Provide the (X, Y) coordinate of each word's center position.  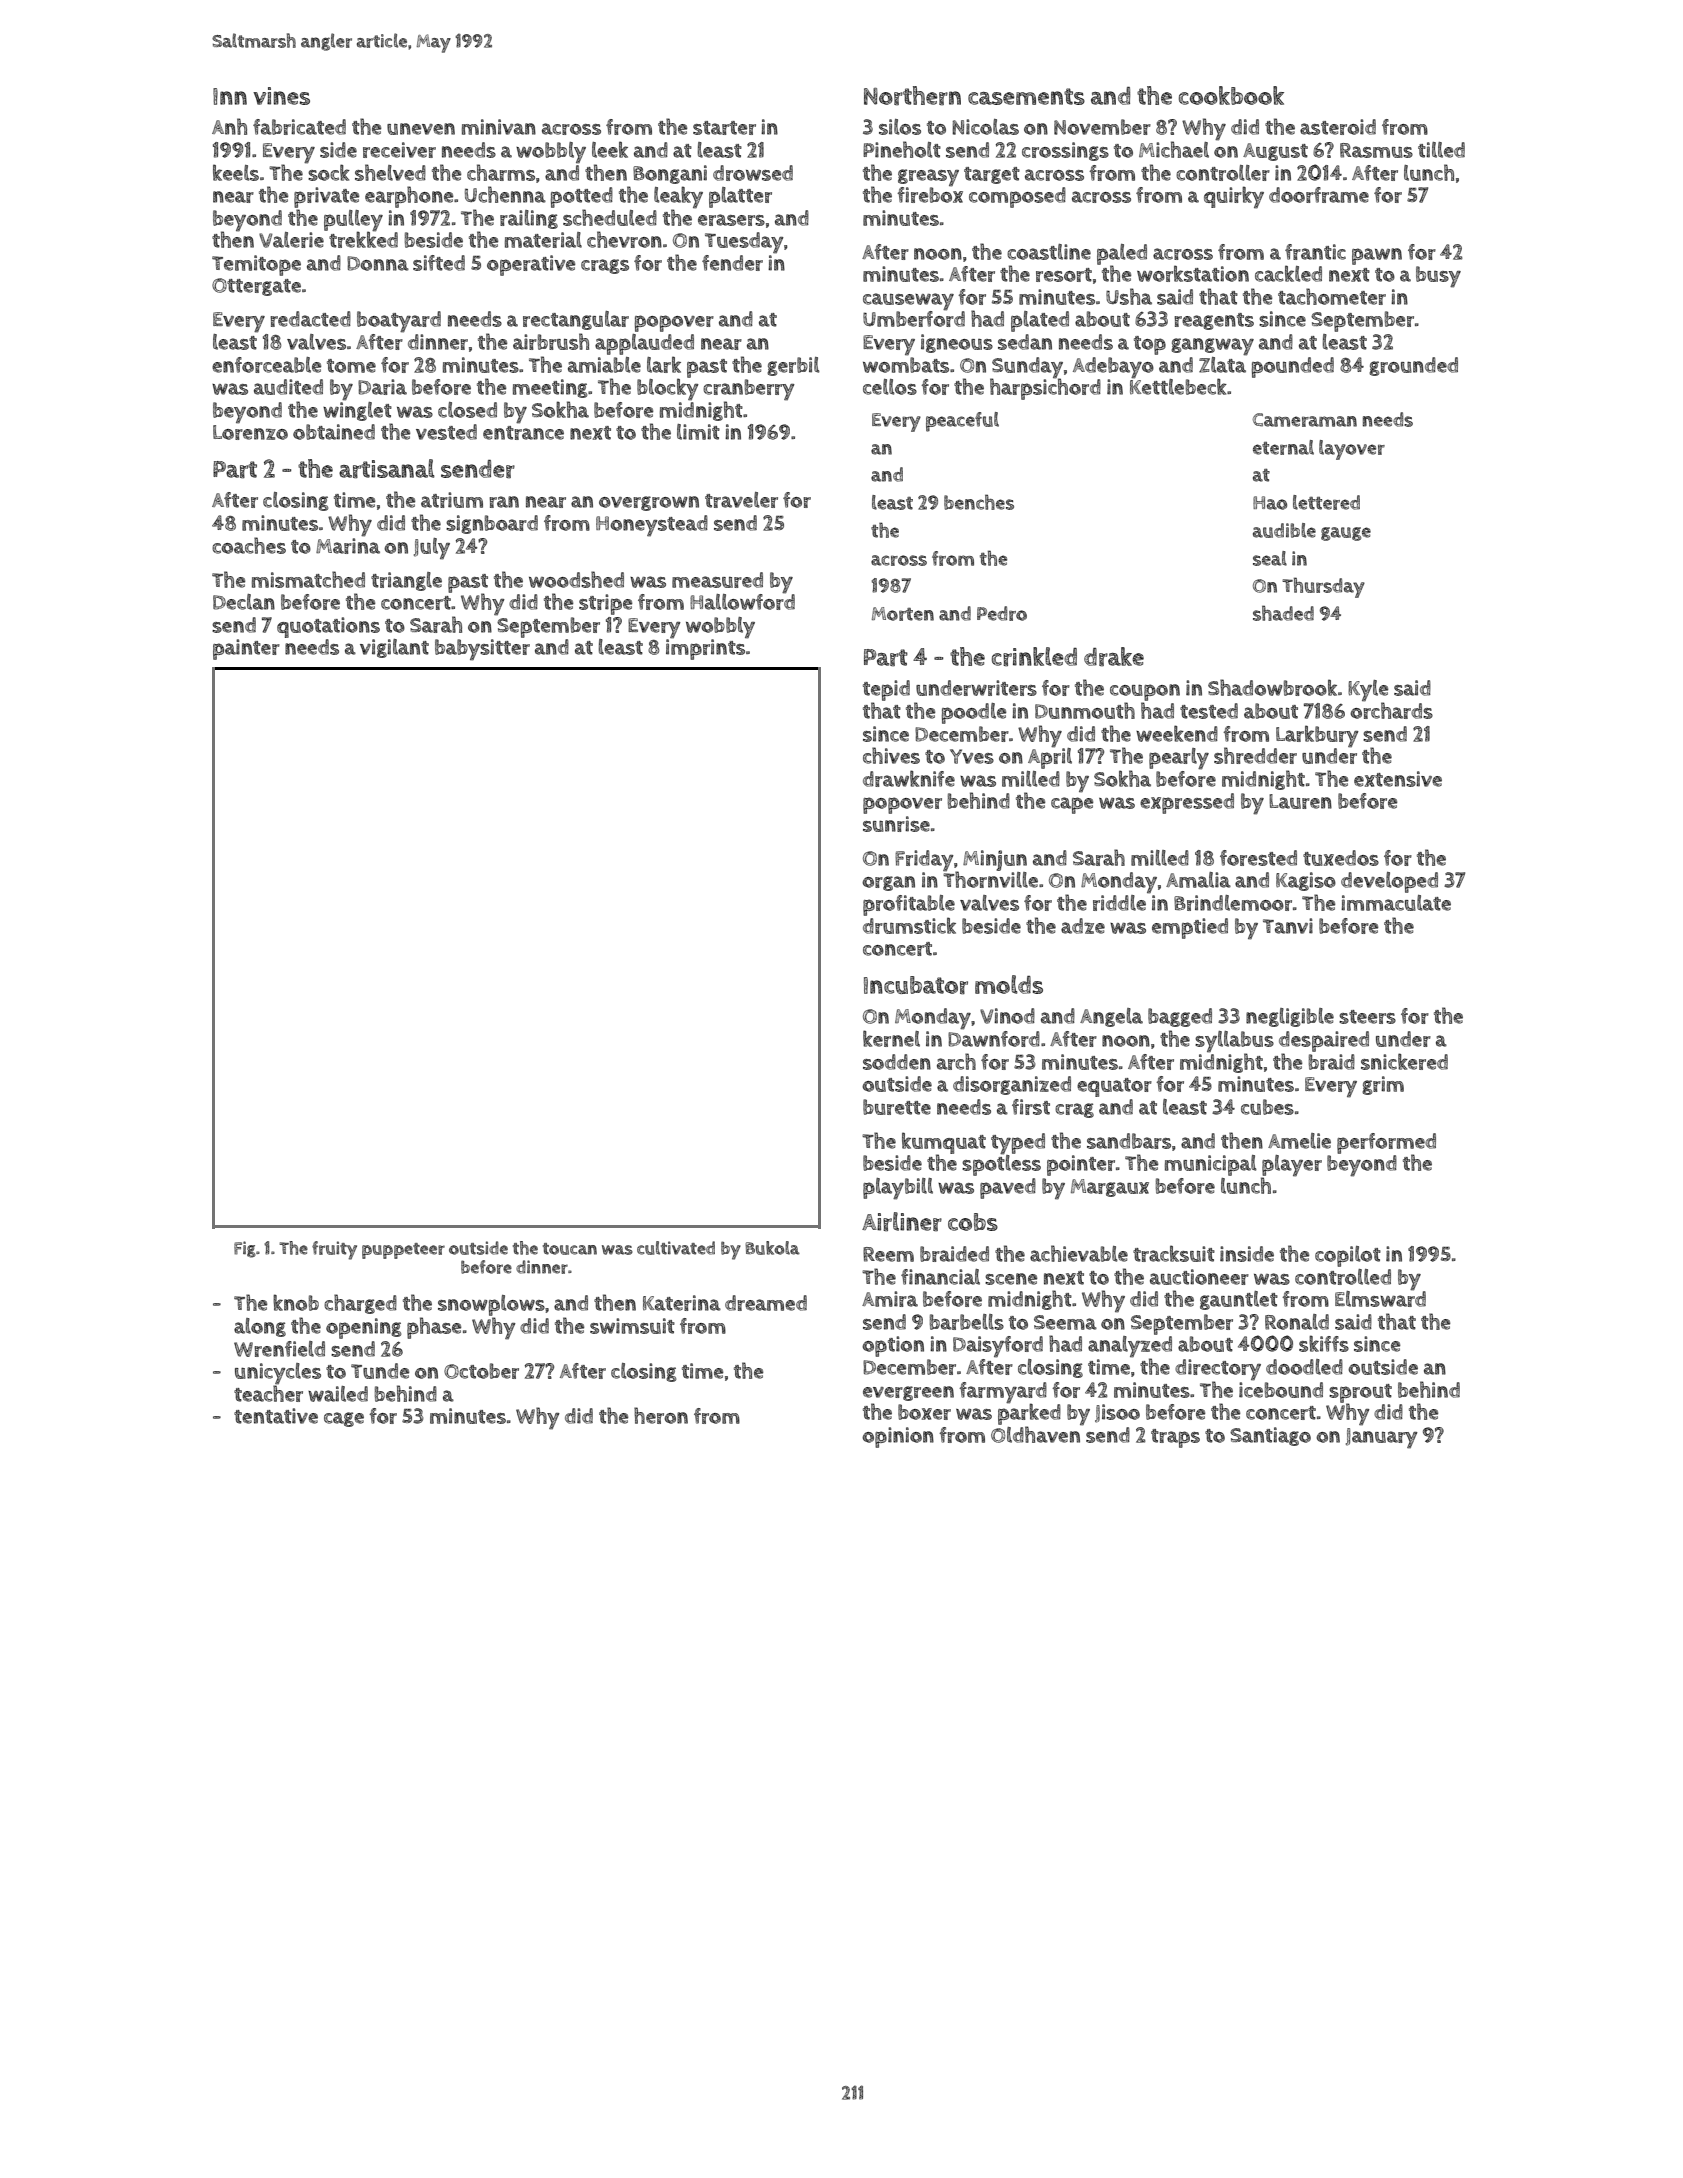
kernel (891, 1038)
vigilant (394, 648)
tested (1209, 711)
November (1102, 127)
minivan (499, 127)
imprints (705, 649)
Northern (912, 96)
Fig (245, 1249)
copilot (1348, 1256)
